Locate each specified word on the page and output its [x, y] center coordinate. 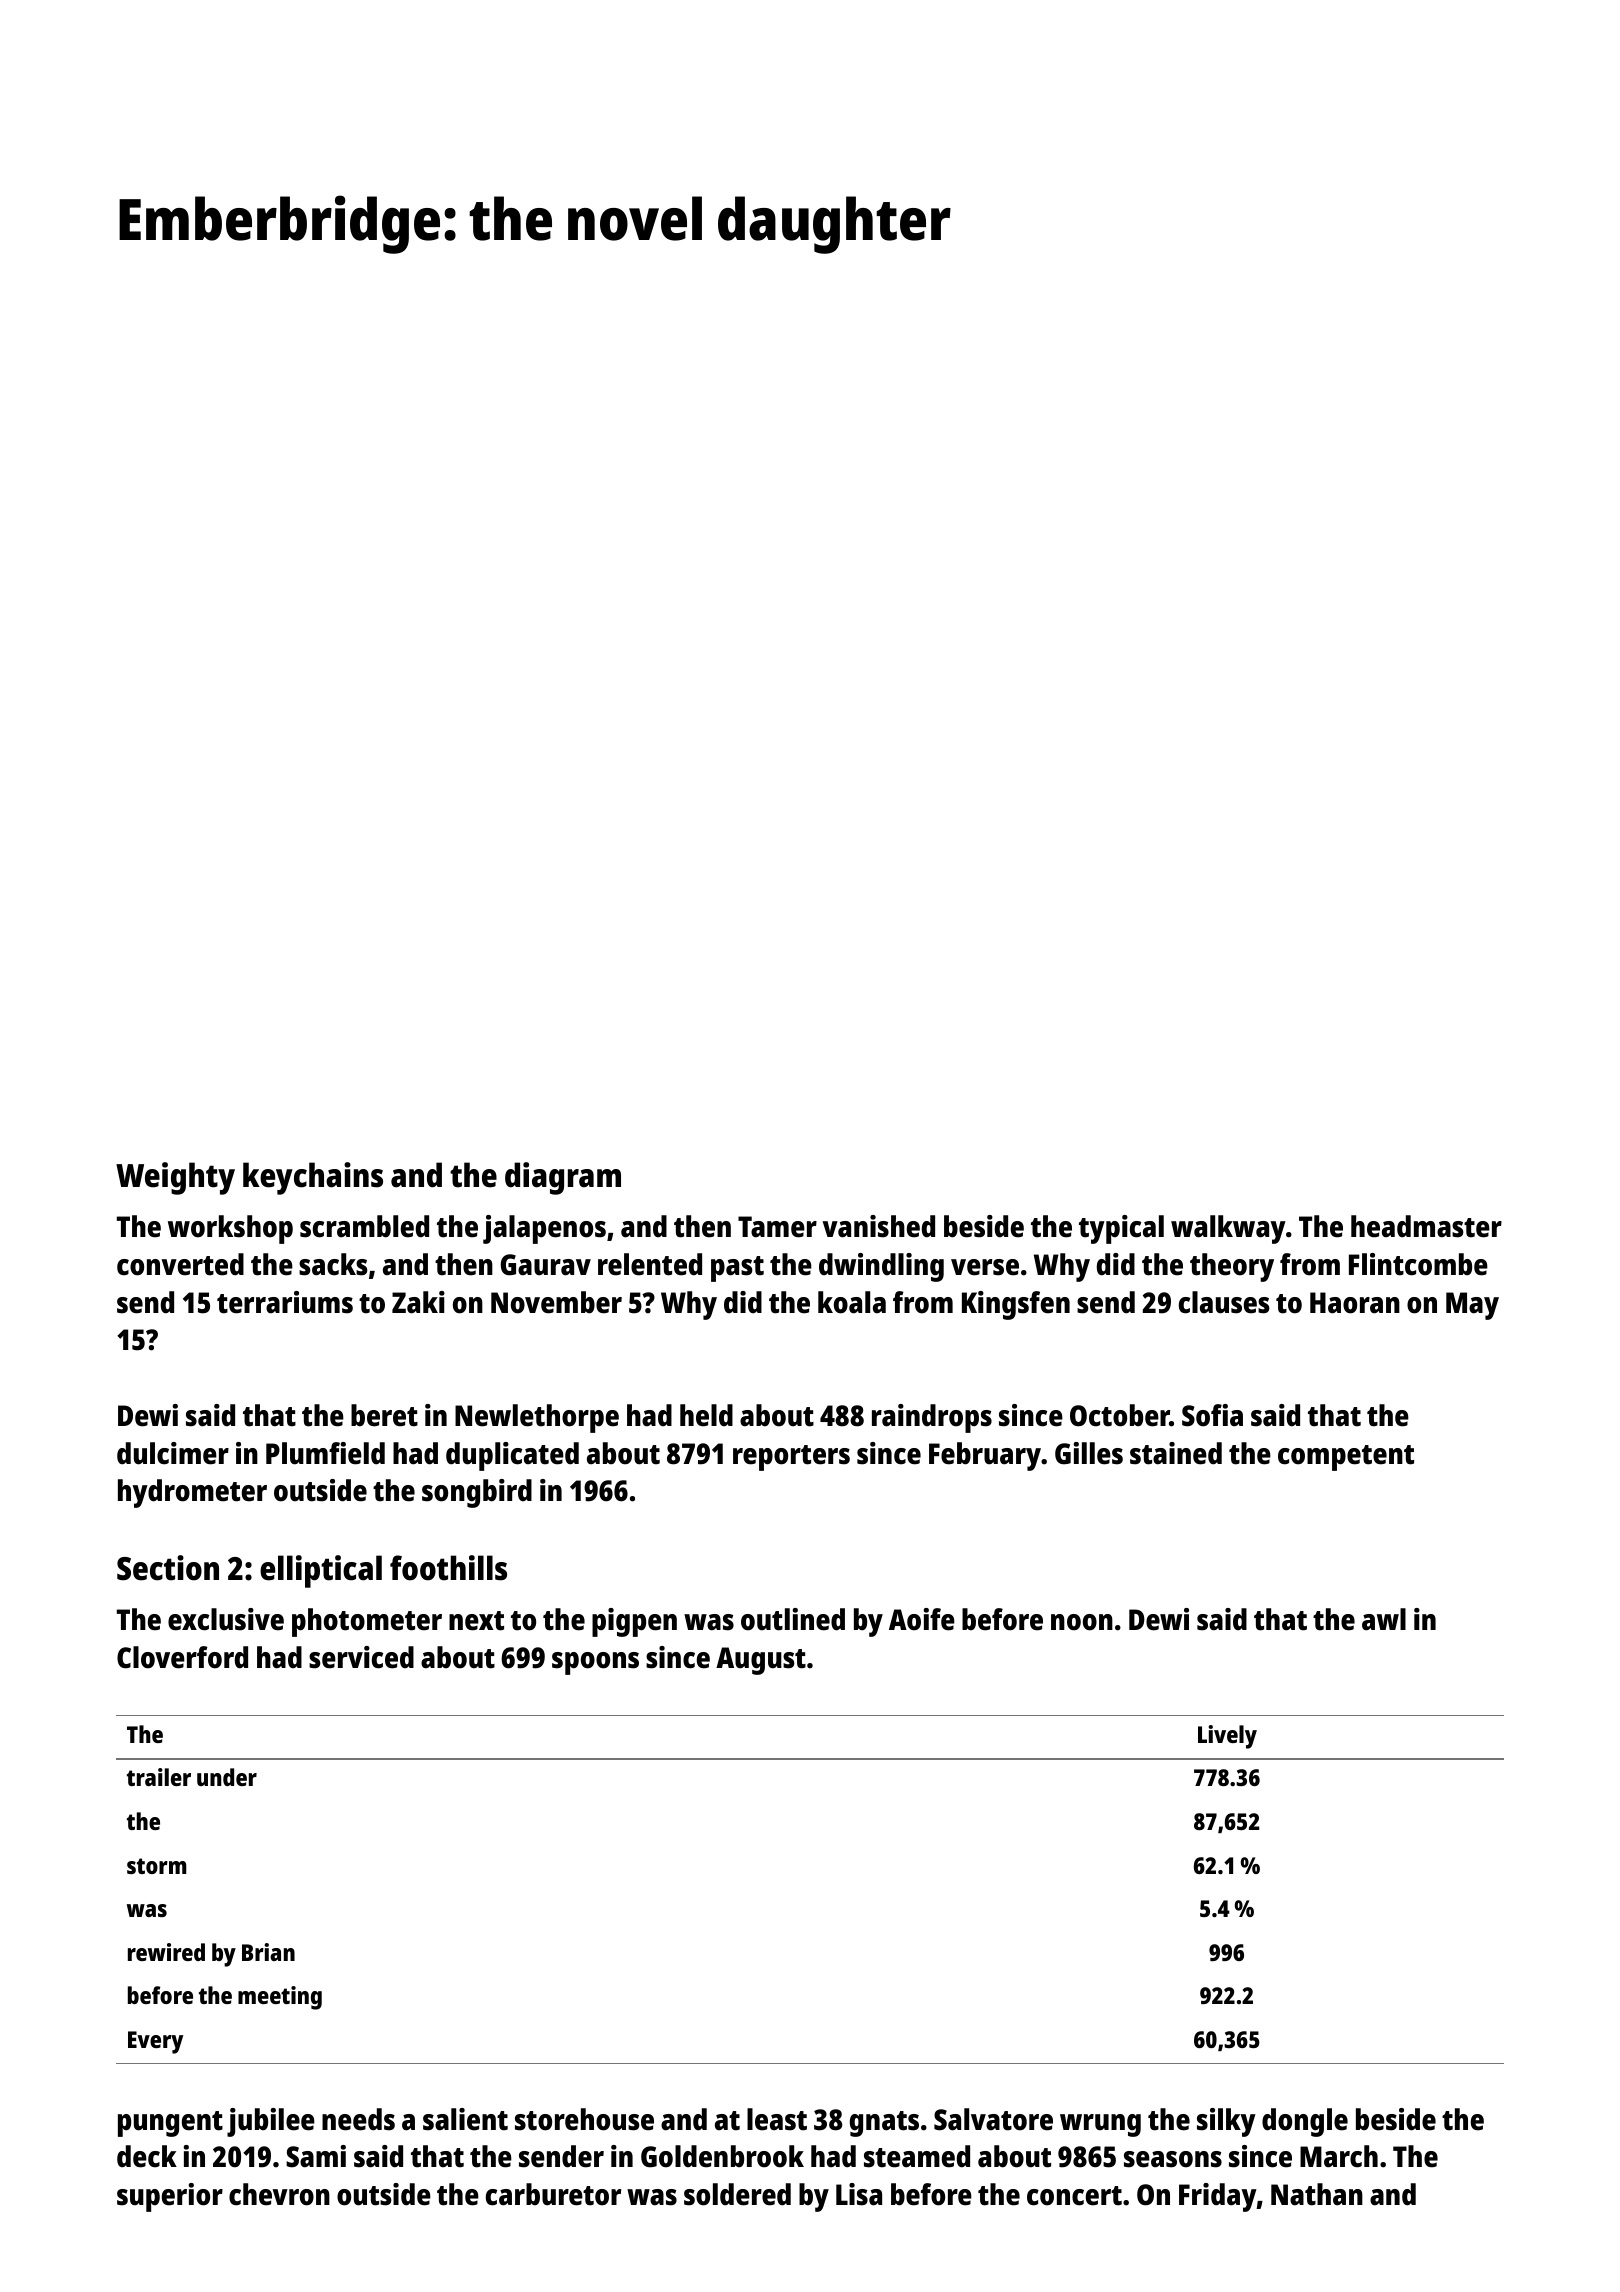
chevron [279, 2194]
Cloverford [182, 1657]
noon [1082, 1622]
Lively [1227, 1737]
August [761, 1661]
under [227, 1777]
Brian [268, 1952]
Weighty [175, 1178]
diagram [563, 1178]
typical [1121, 1229]
